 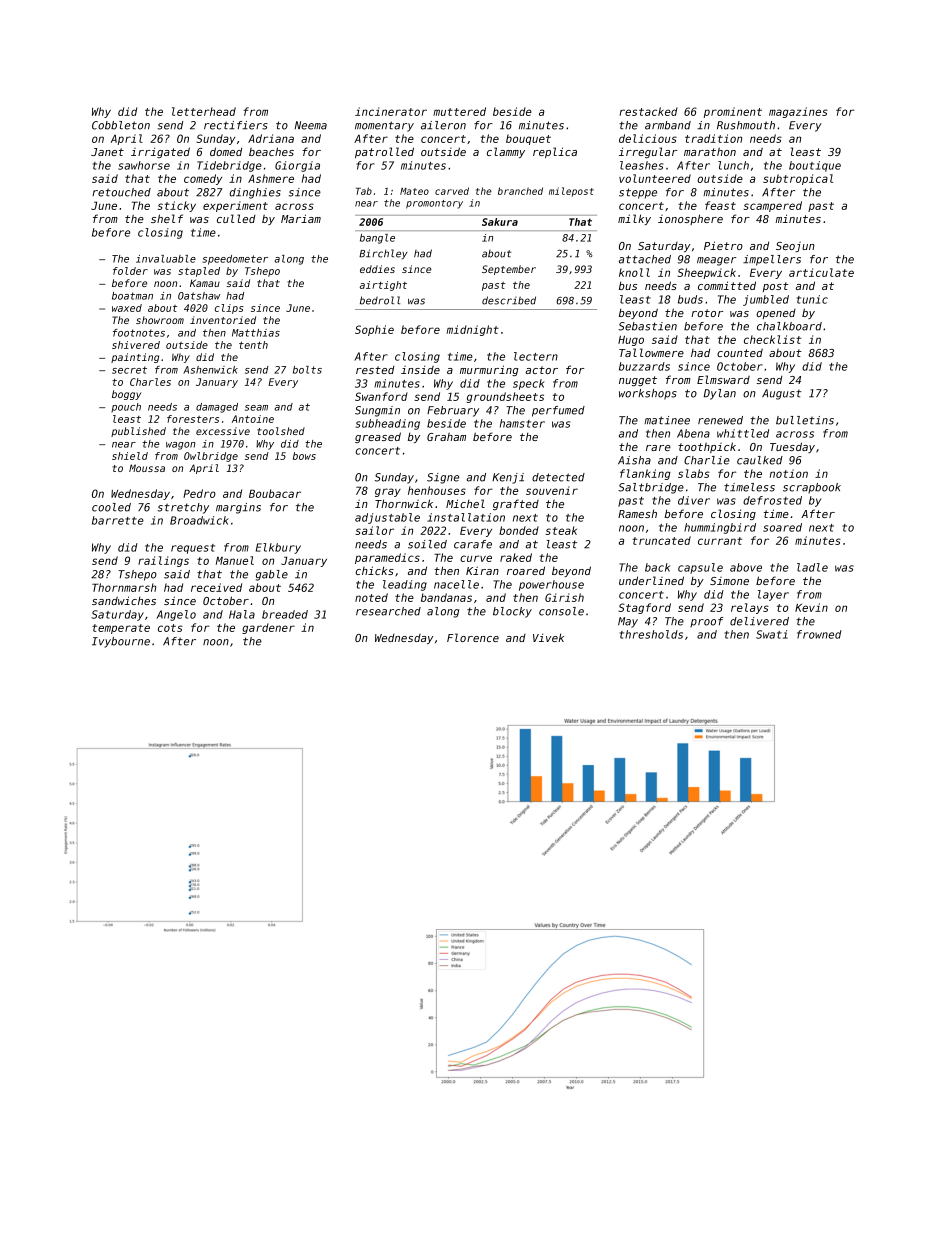 I want to click on magazines, so click(x=798, y=112).
